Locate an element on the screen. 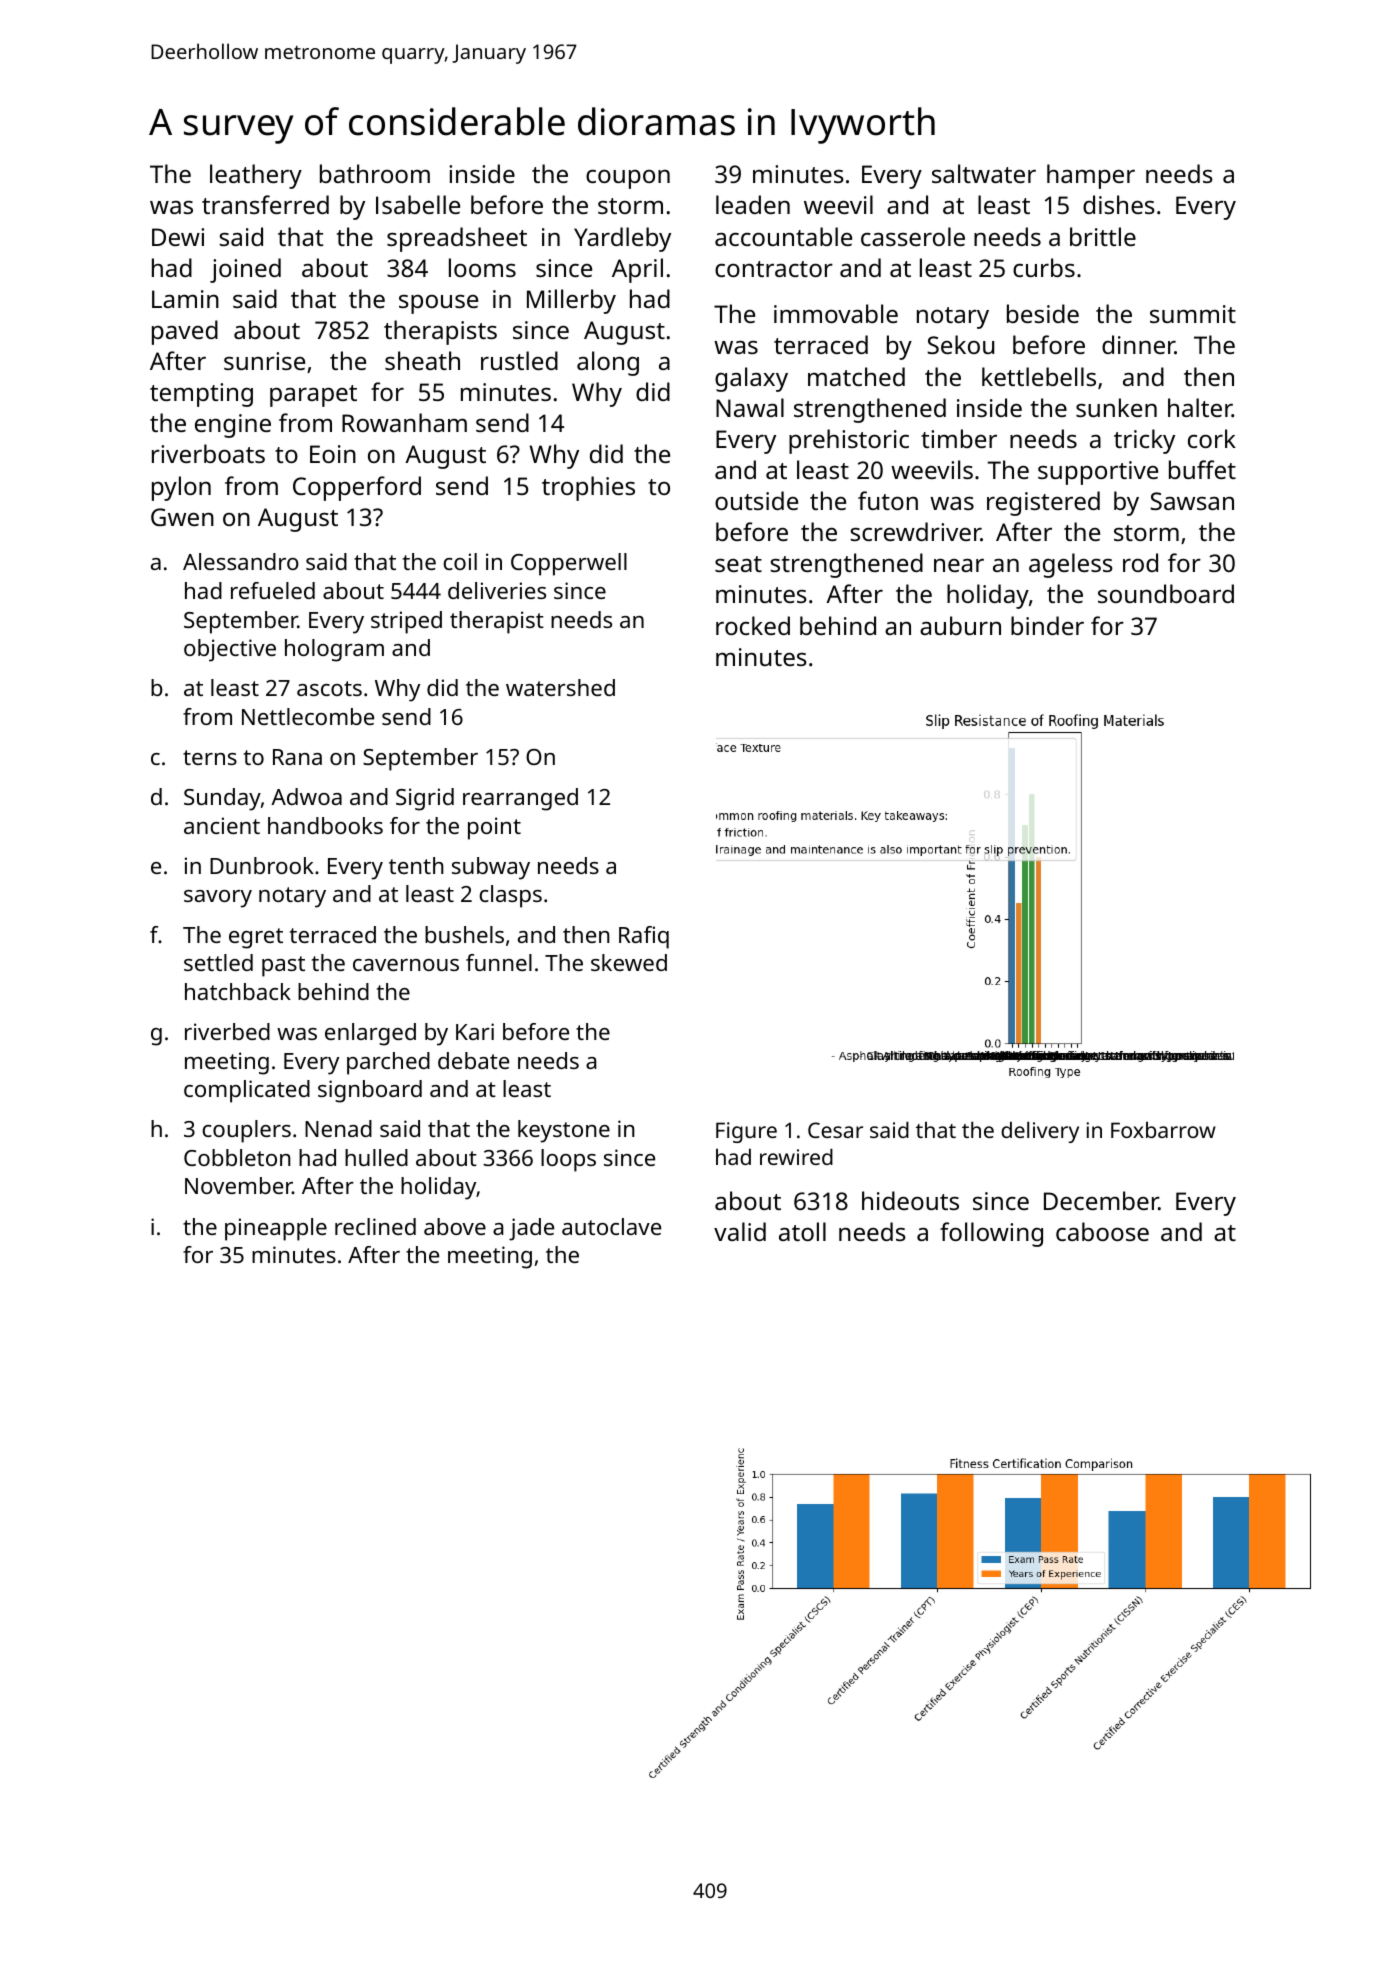 The height and width of the screenshot is (1969, 1386). settled is located at coordinates (218, 962).
